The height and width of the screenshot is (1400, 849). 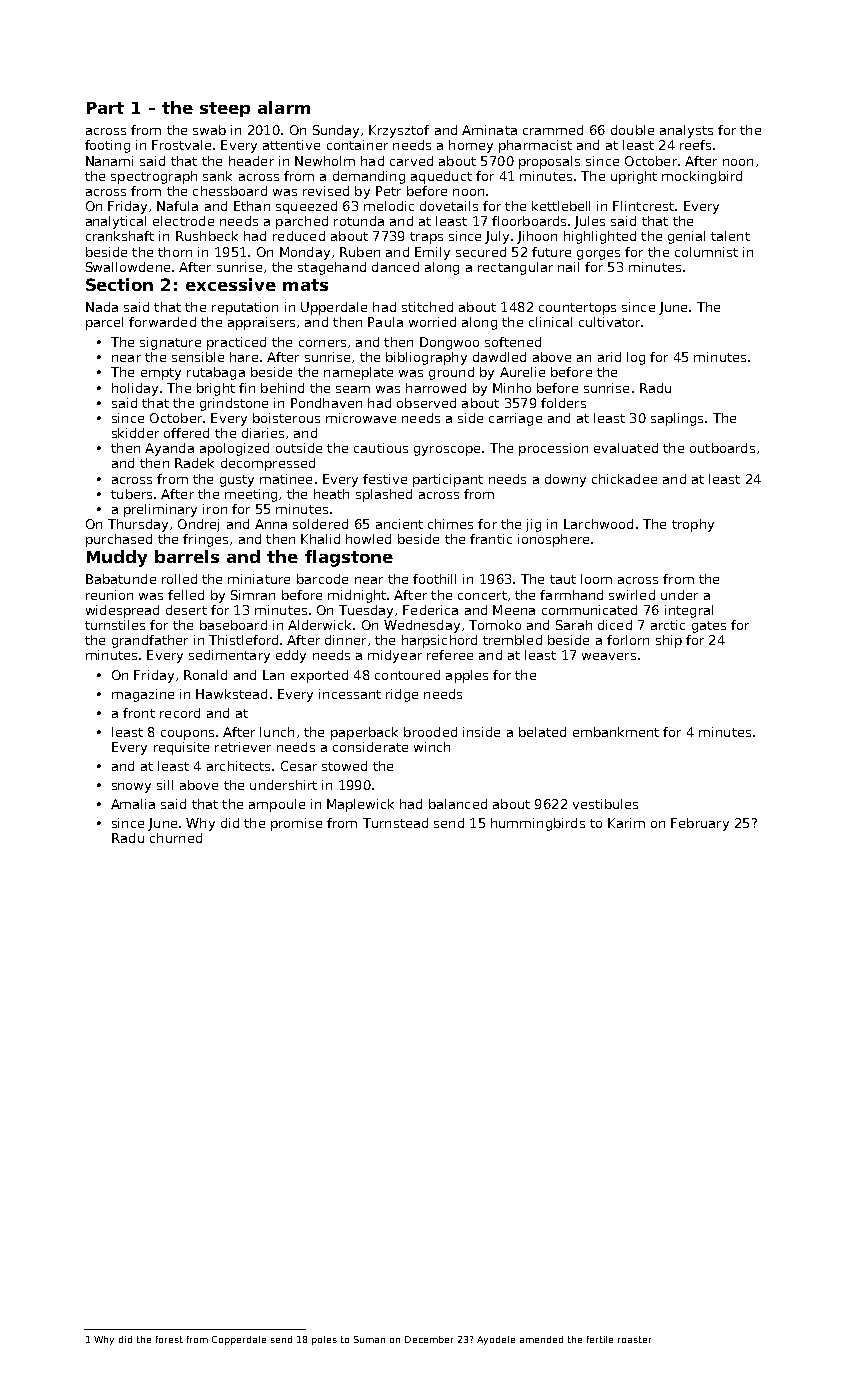 I want to click on December, so click(x=429, y=1339).
